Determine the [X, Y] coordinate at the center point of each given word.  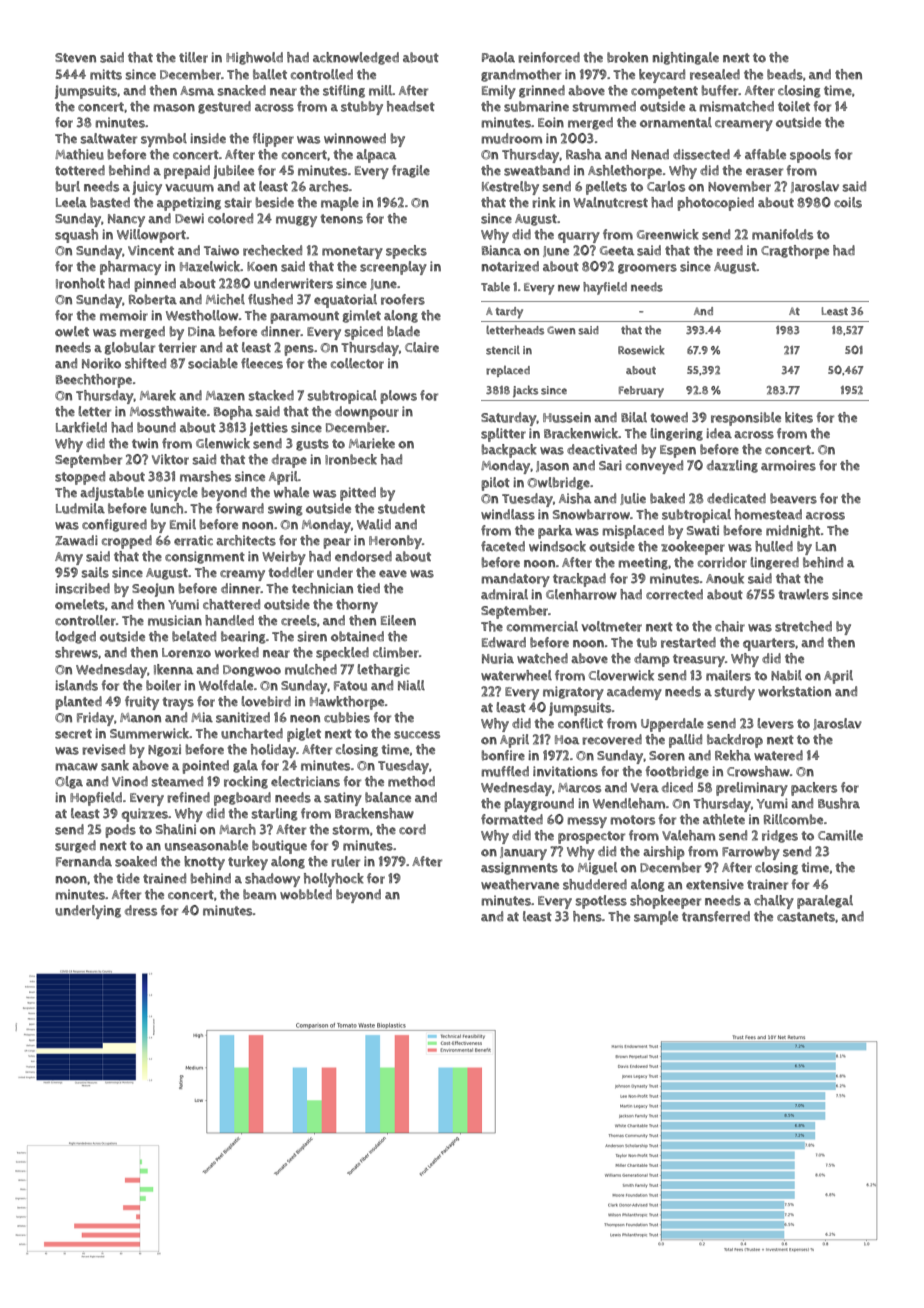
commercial [542, 626]
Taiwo [221, 250]
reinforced [549, 57]
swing [285, 509]
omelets [80, 604]
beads [785, 74]
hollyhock [334, 880]
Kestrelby [510, 188]
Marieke [372, 443]
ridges [780, 836]
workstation [794, 691]
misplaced [633, 532]
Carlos [666, 186]
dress [141, 910]
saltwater [108, 138]
